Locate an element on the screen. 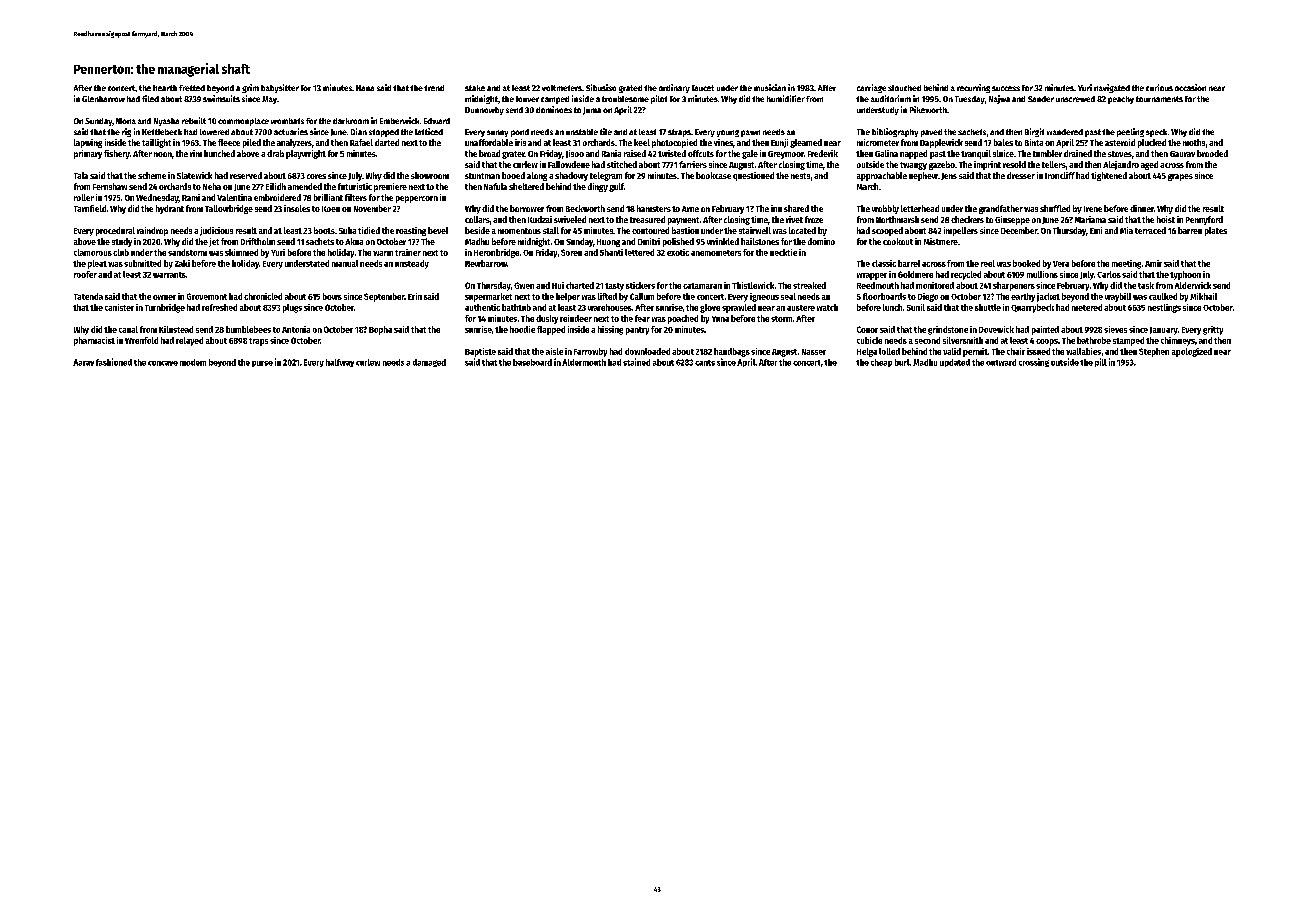  clamorous is located at coordinates (93, 252).
